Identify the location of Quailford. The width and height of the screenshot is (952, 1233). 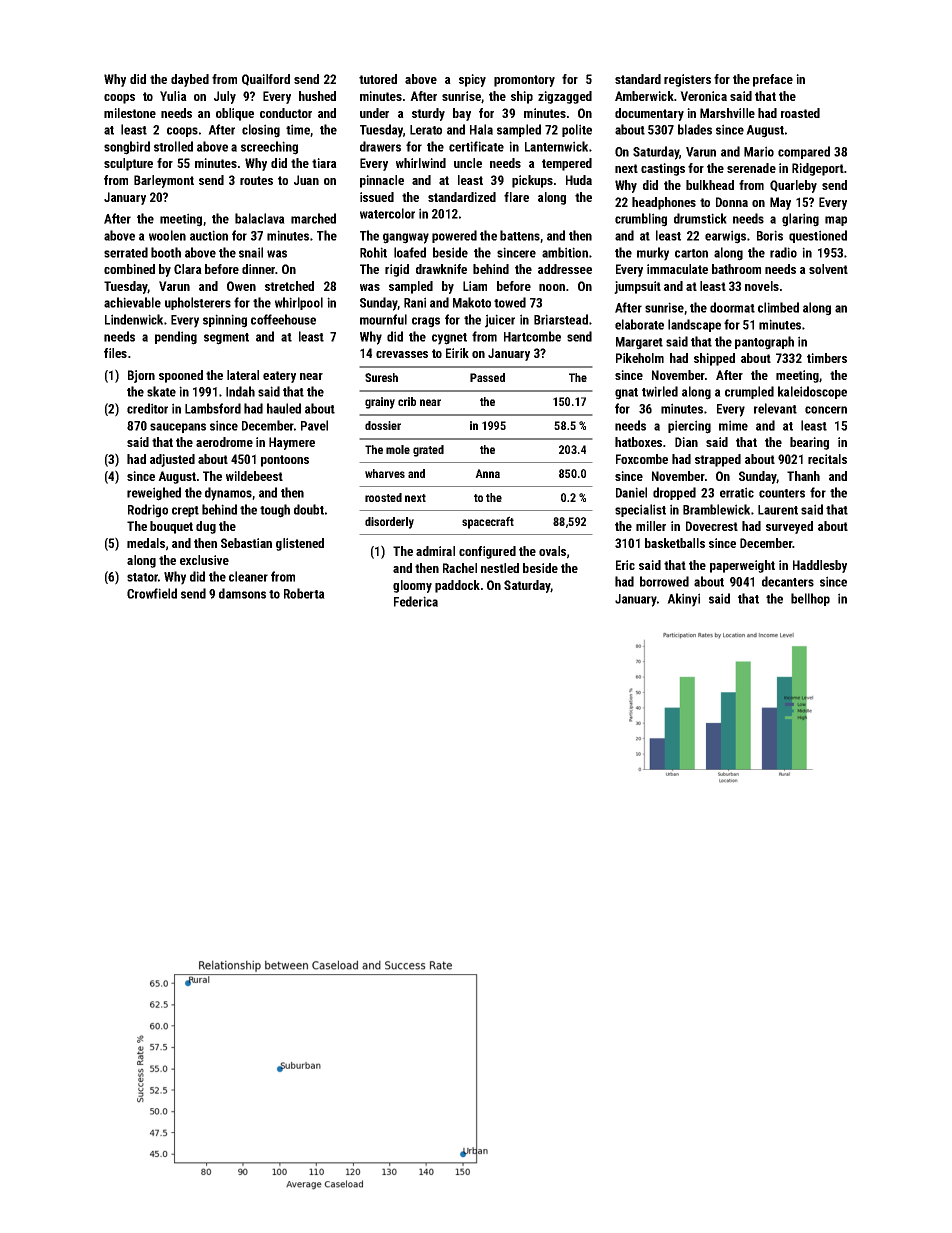
(266, 80).
